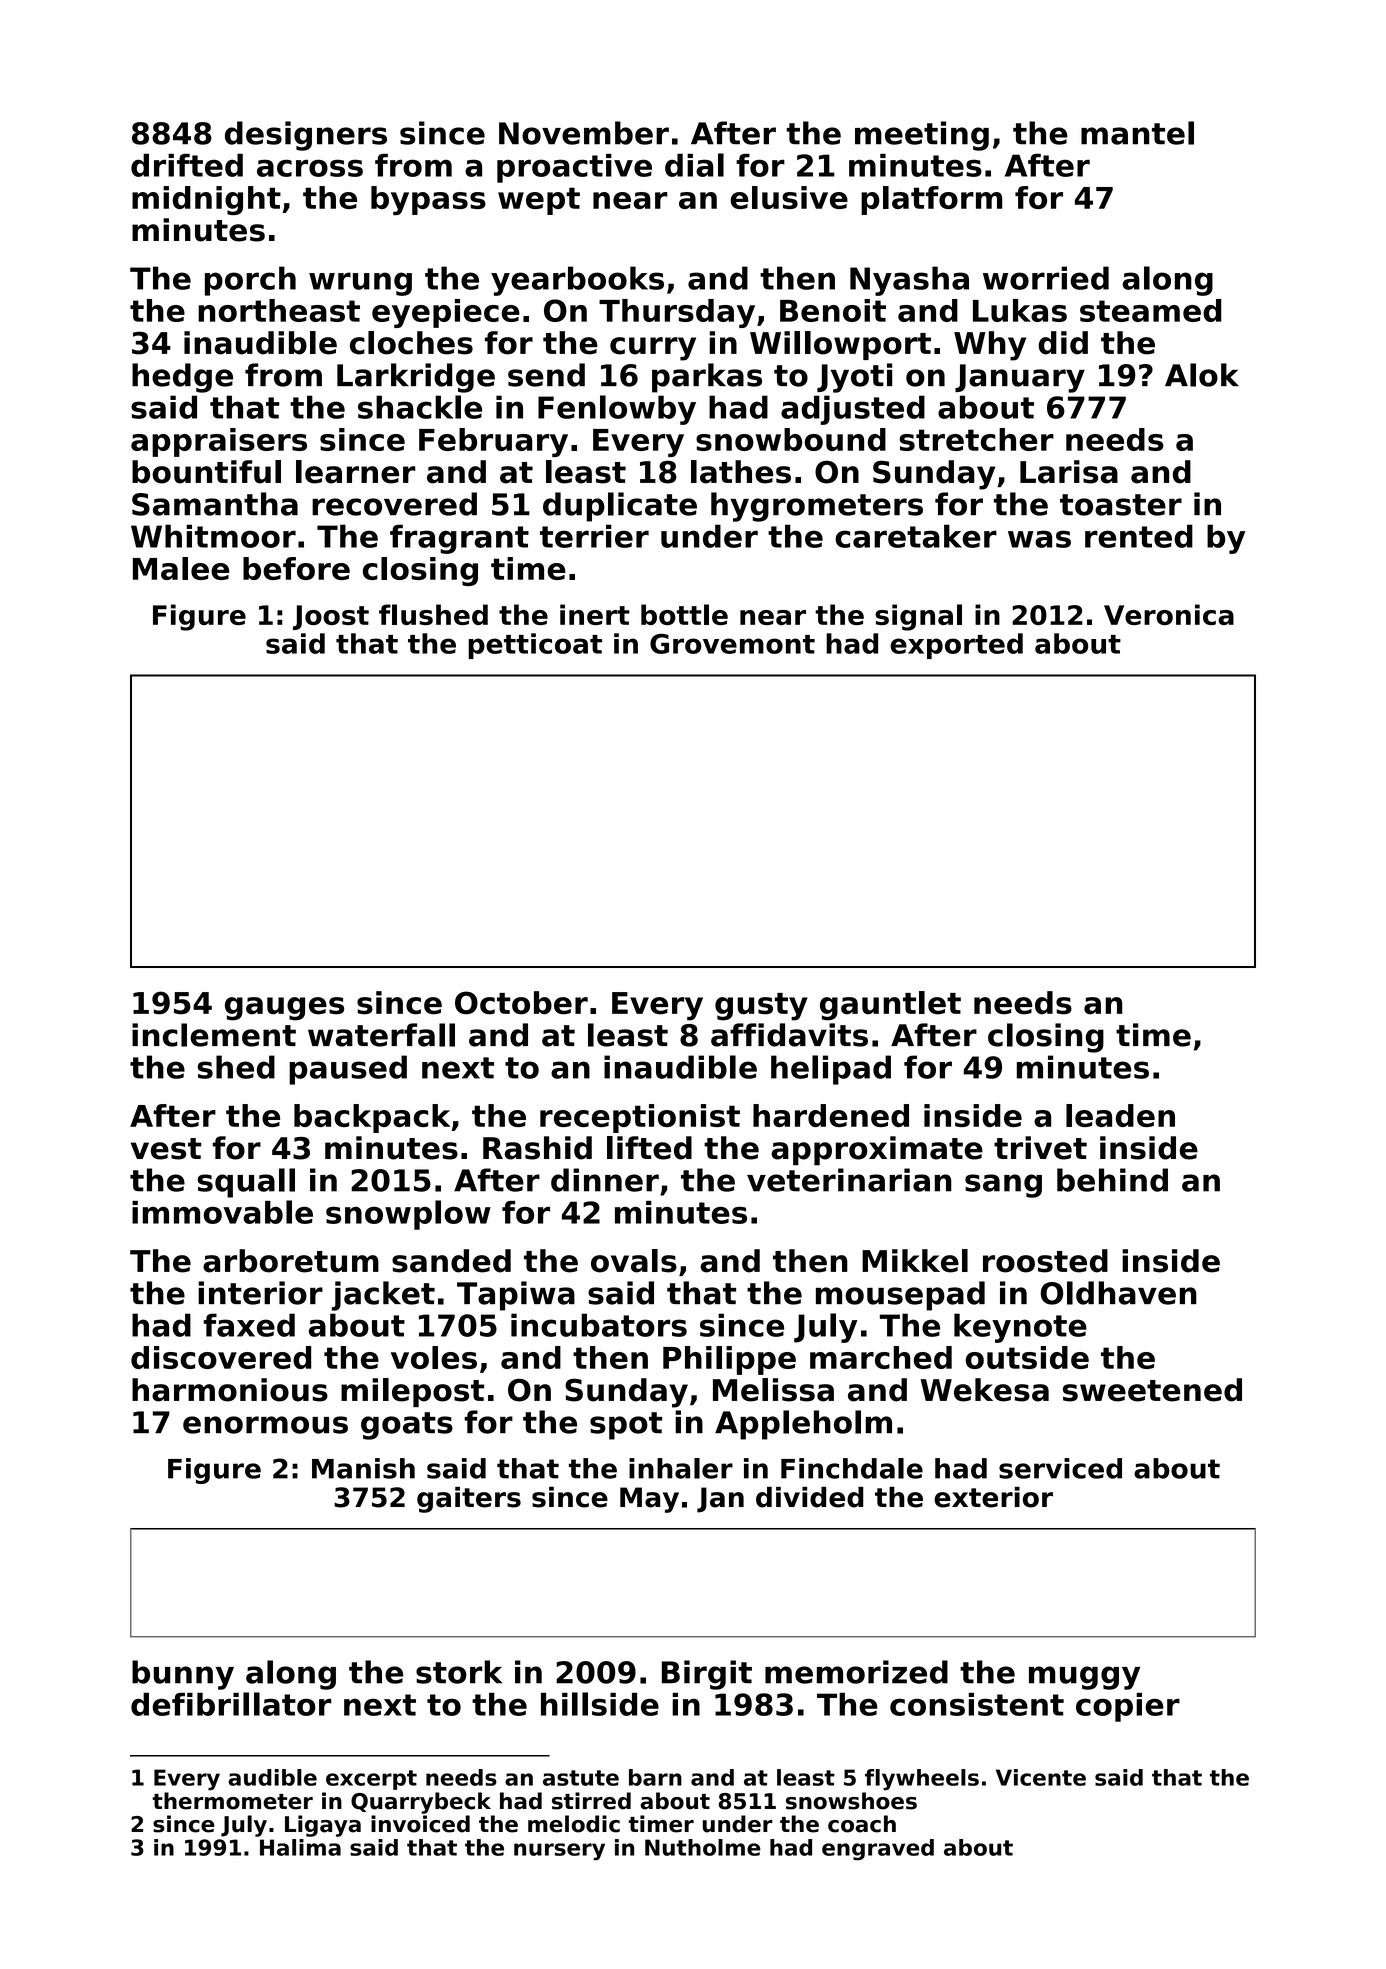 This screenshot has width=1386, height=1969. What do you see at coordinates (732, 644) in the screenshot?
I see `Grovemont` at bounding box center [732, 644].
